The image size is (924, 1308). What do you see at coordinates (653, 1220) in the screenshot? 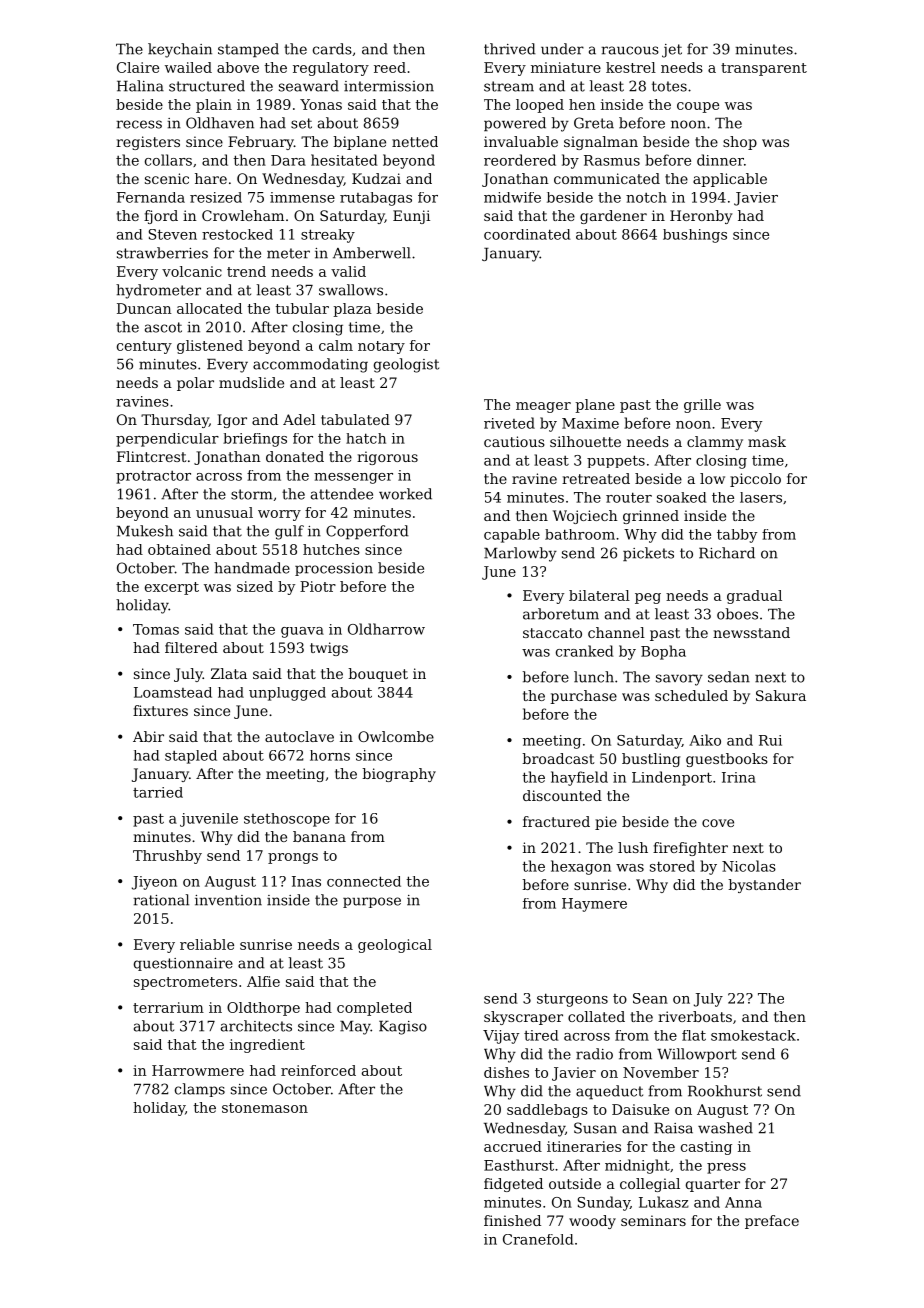
I see `seminars` at bounding box center [653, 1220].
